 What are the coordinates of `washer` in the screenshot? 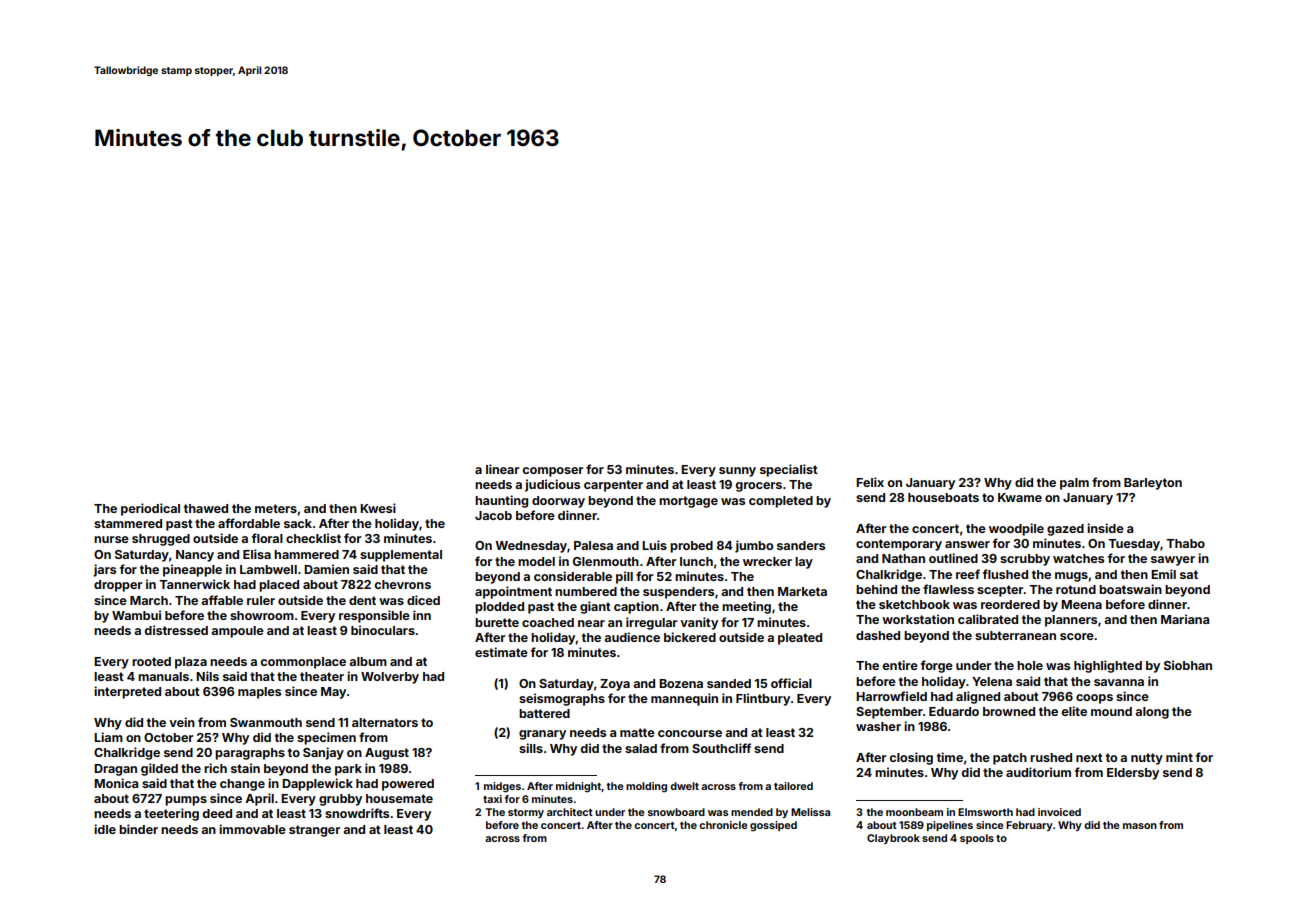 It's located at (878, 726).
